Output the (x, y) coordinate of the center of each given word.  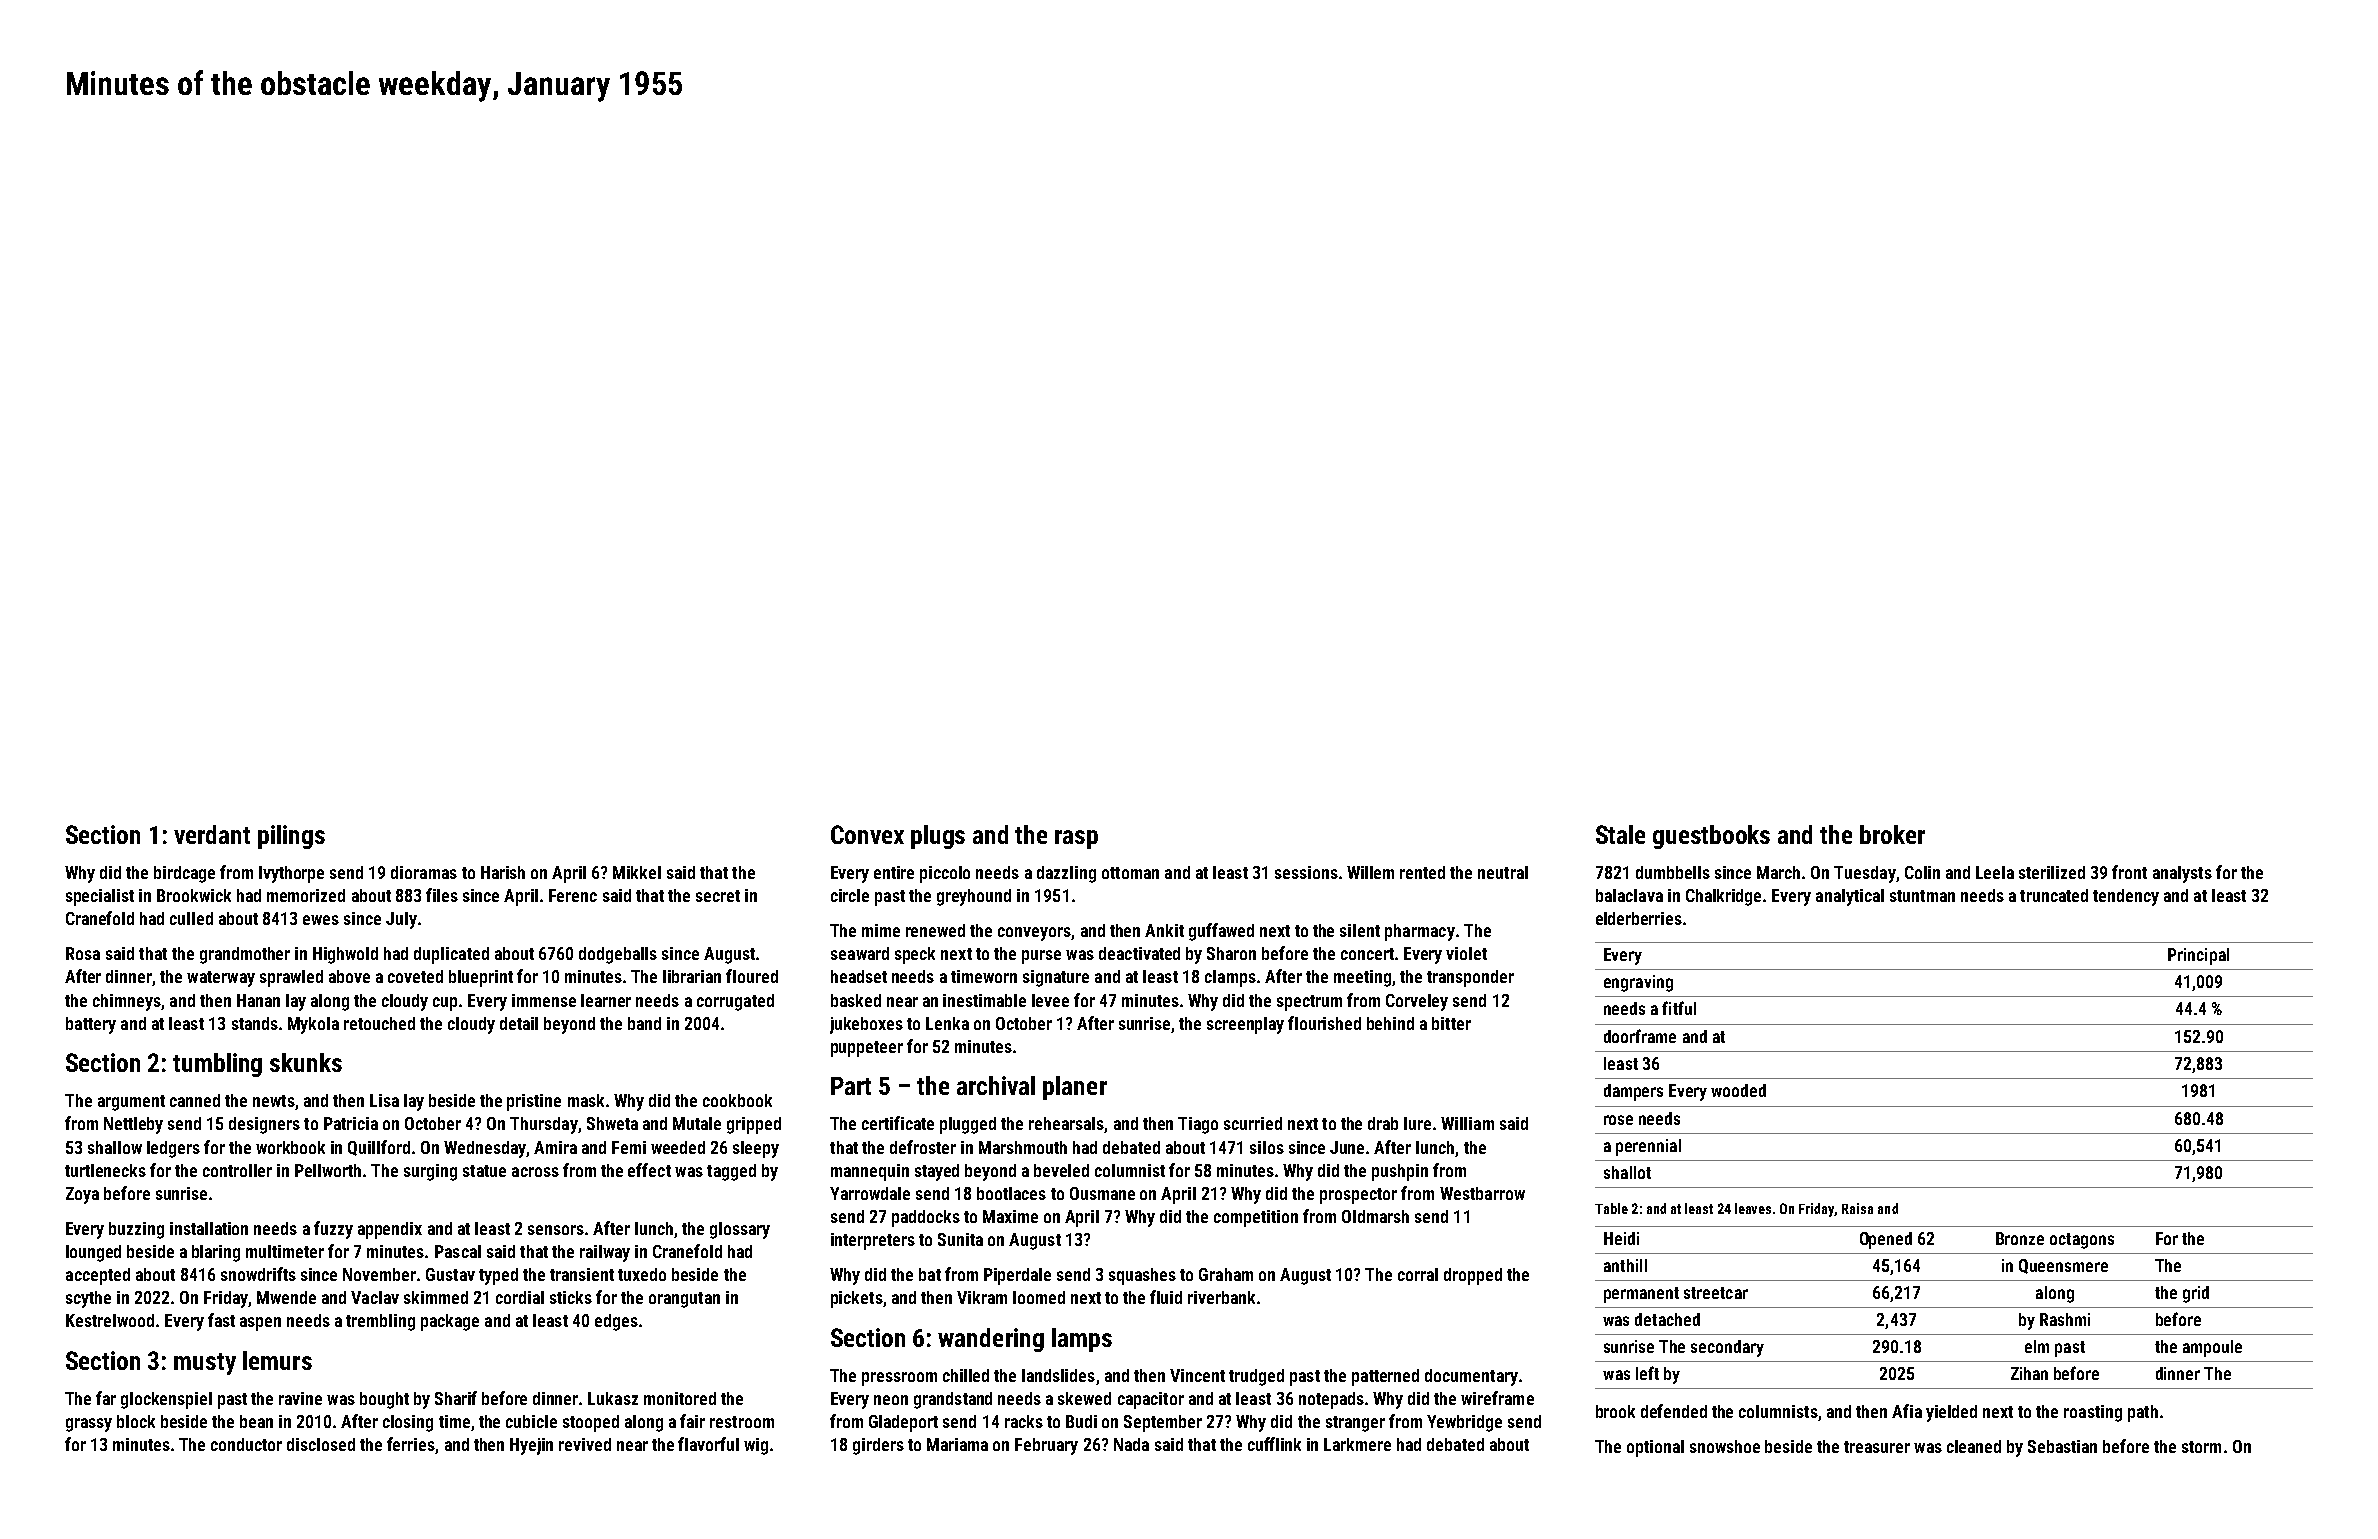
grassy (89, 1425)
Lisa (384, 1100)
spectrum (1309, 1003)
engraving (1638, 983)
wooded (1738, 1090)
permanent (1641, 1295)
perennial (1648, 1147)
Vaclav (375, 1297)
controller (237, 1170)
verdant (212, 834)
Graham (1226, 1274)
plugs (938, 837)
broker (1892, 834)
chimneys (127, 1002)
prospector (1358, 1196)
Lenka (947, 1023)
